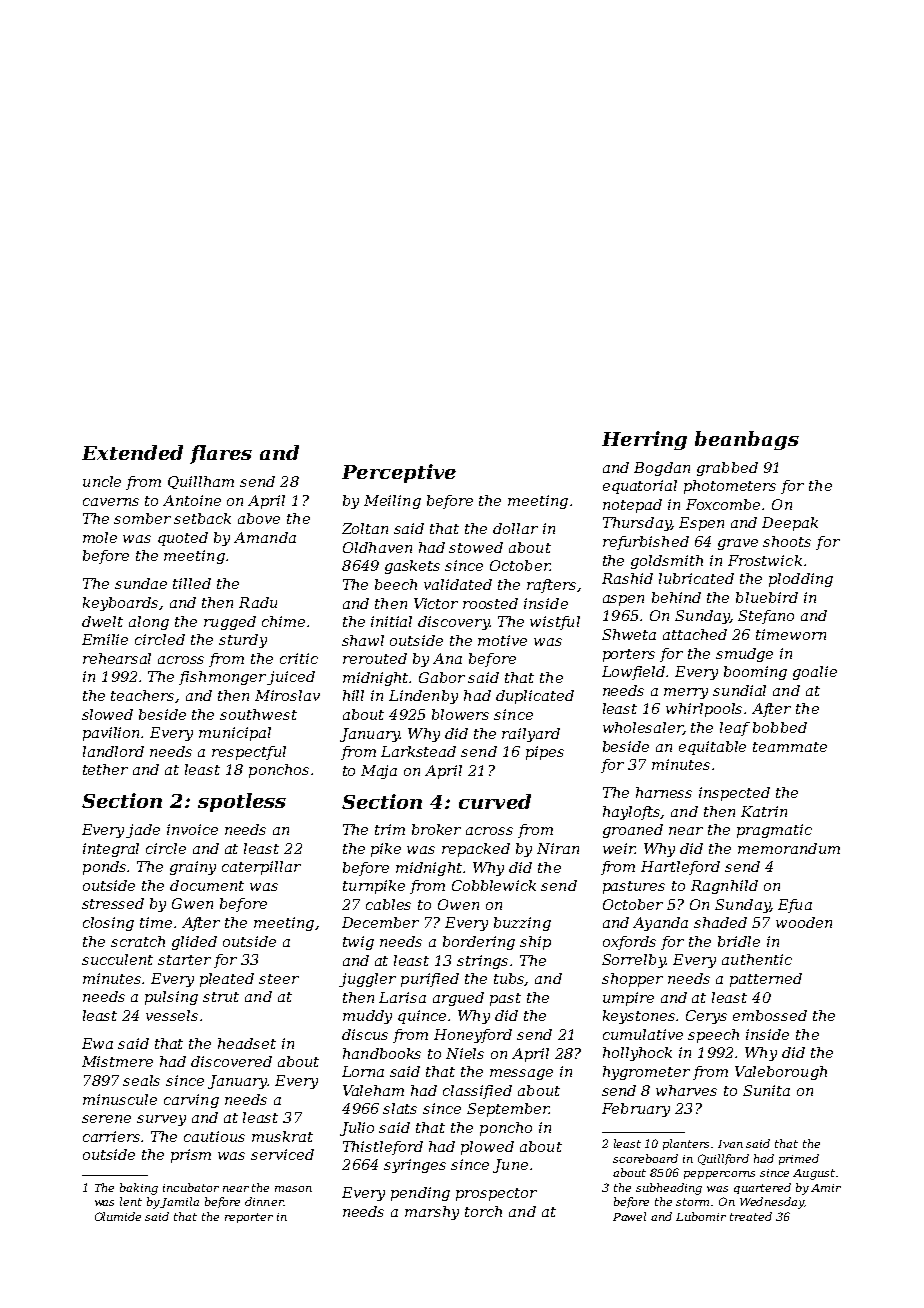 This screenshot has width=924, height=1308. I want to click on February, so click(636, 1110).
